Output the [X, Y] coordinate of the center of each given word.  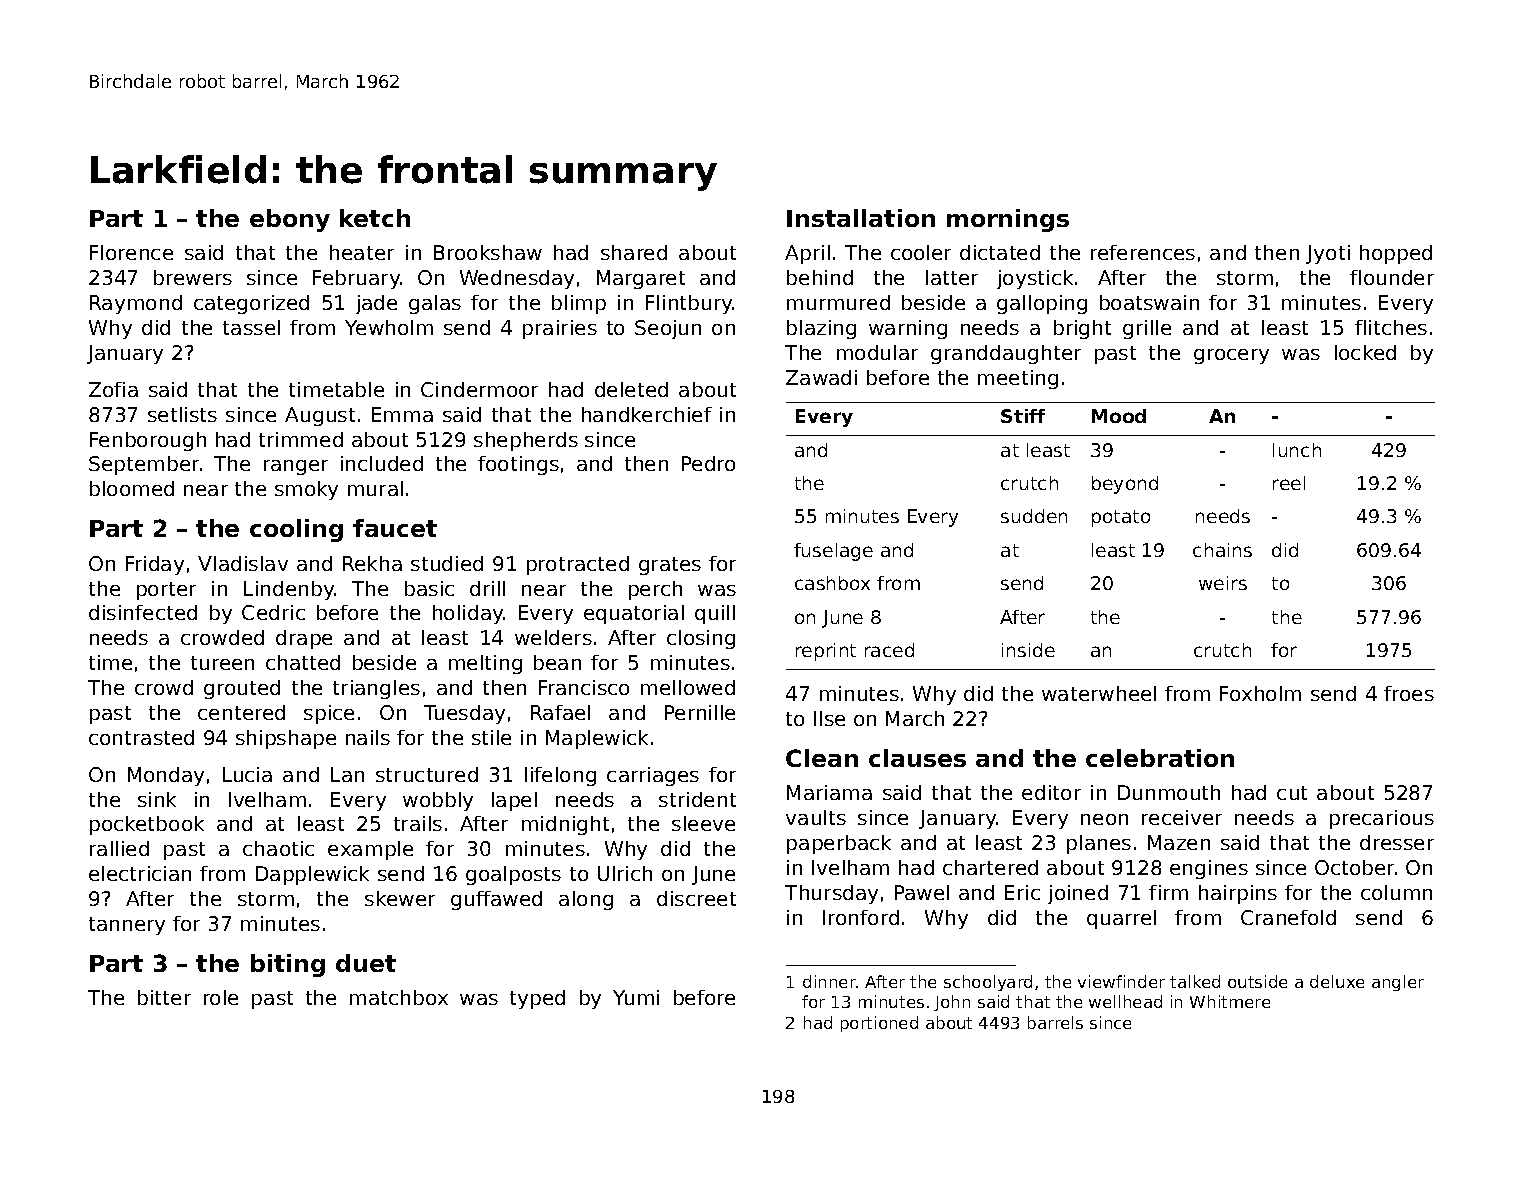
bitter [164, 997]
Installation [861, 218]
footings [518, 465]
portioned [879, 1024]
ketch [375, 218]
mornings [1008, 220]
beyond [1125, 485]
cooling [296, 530]
